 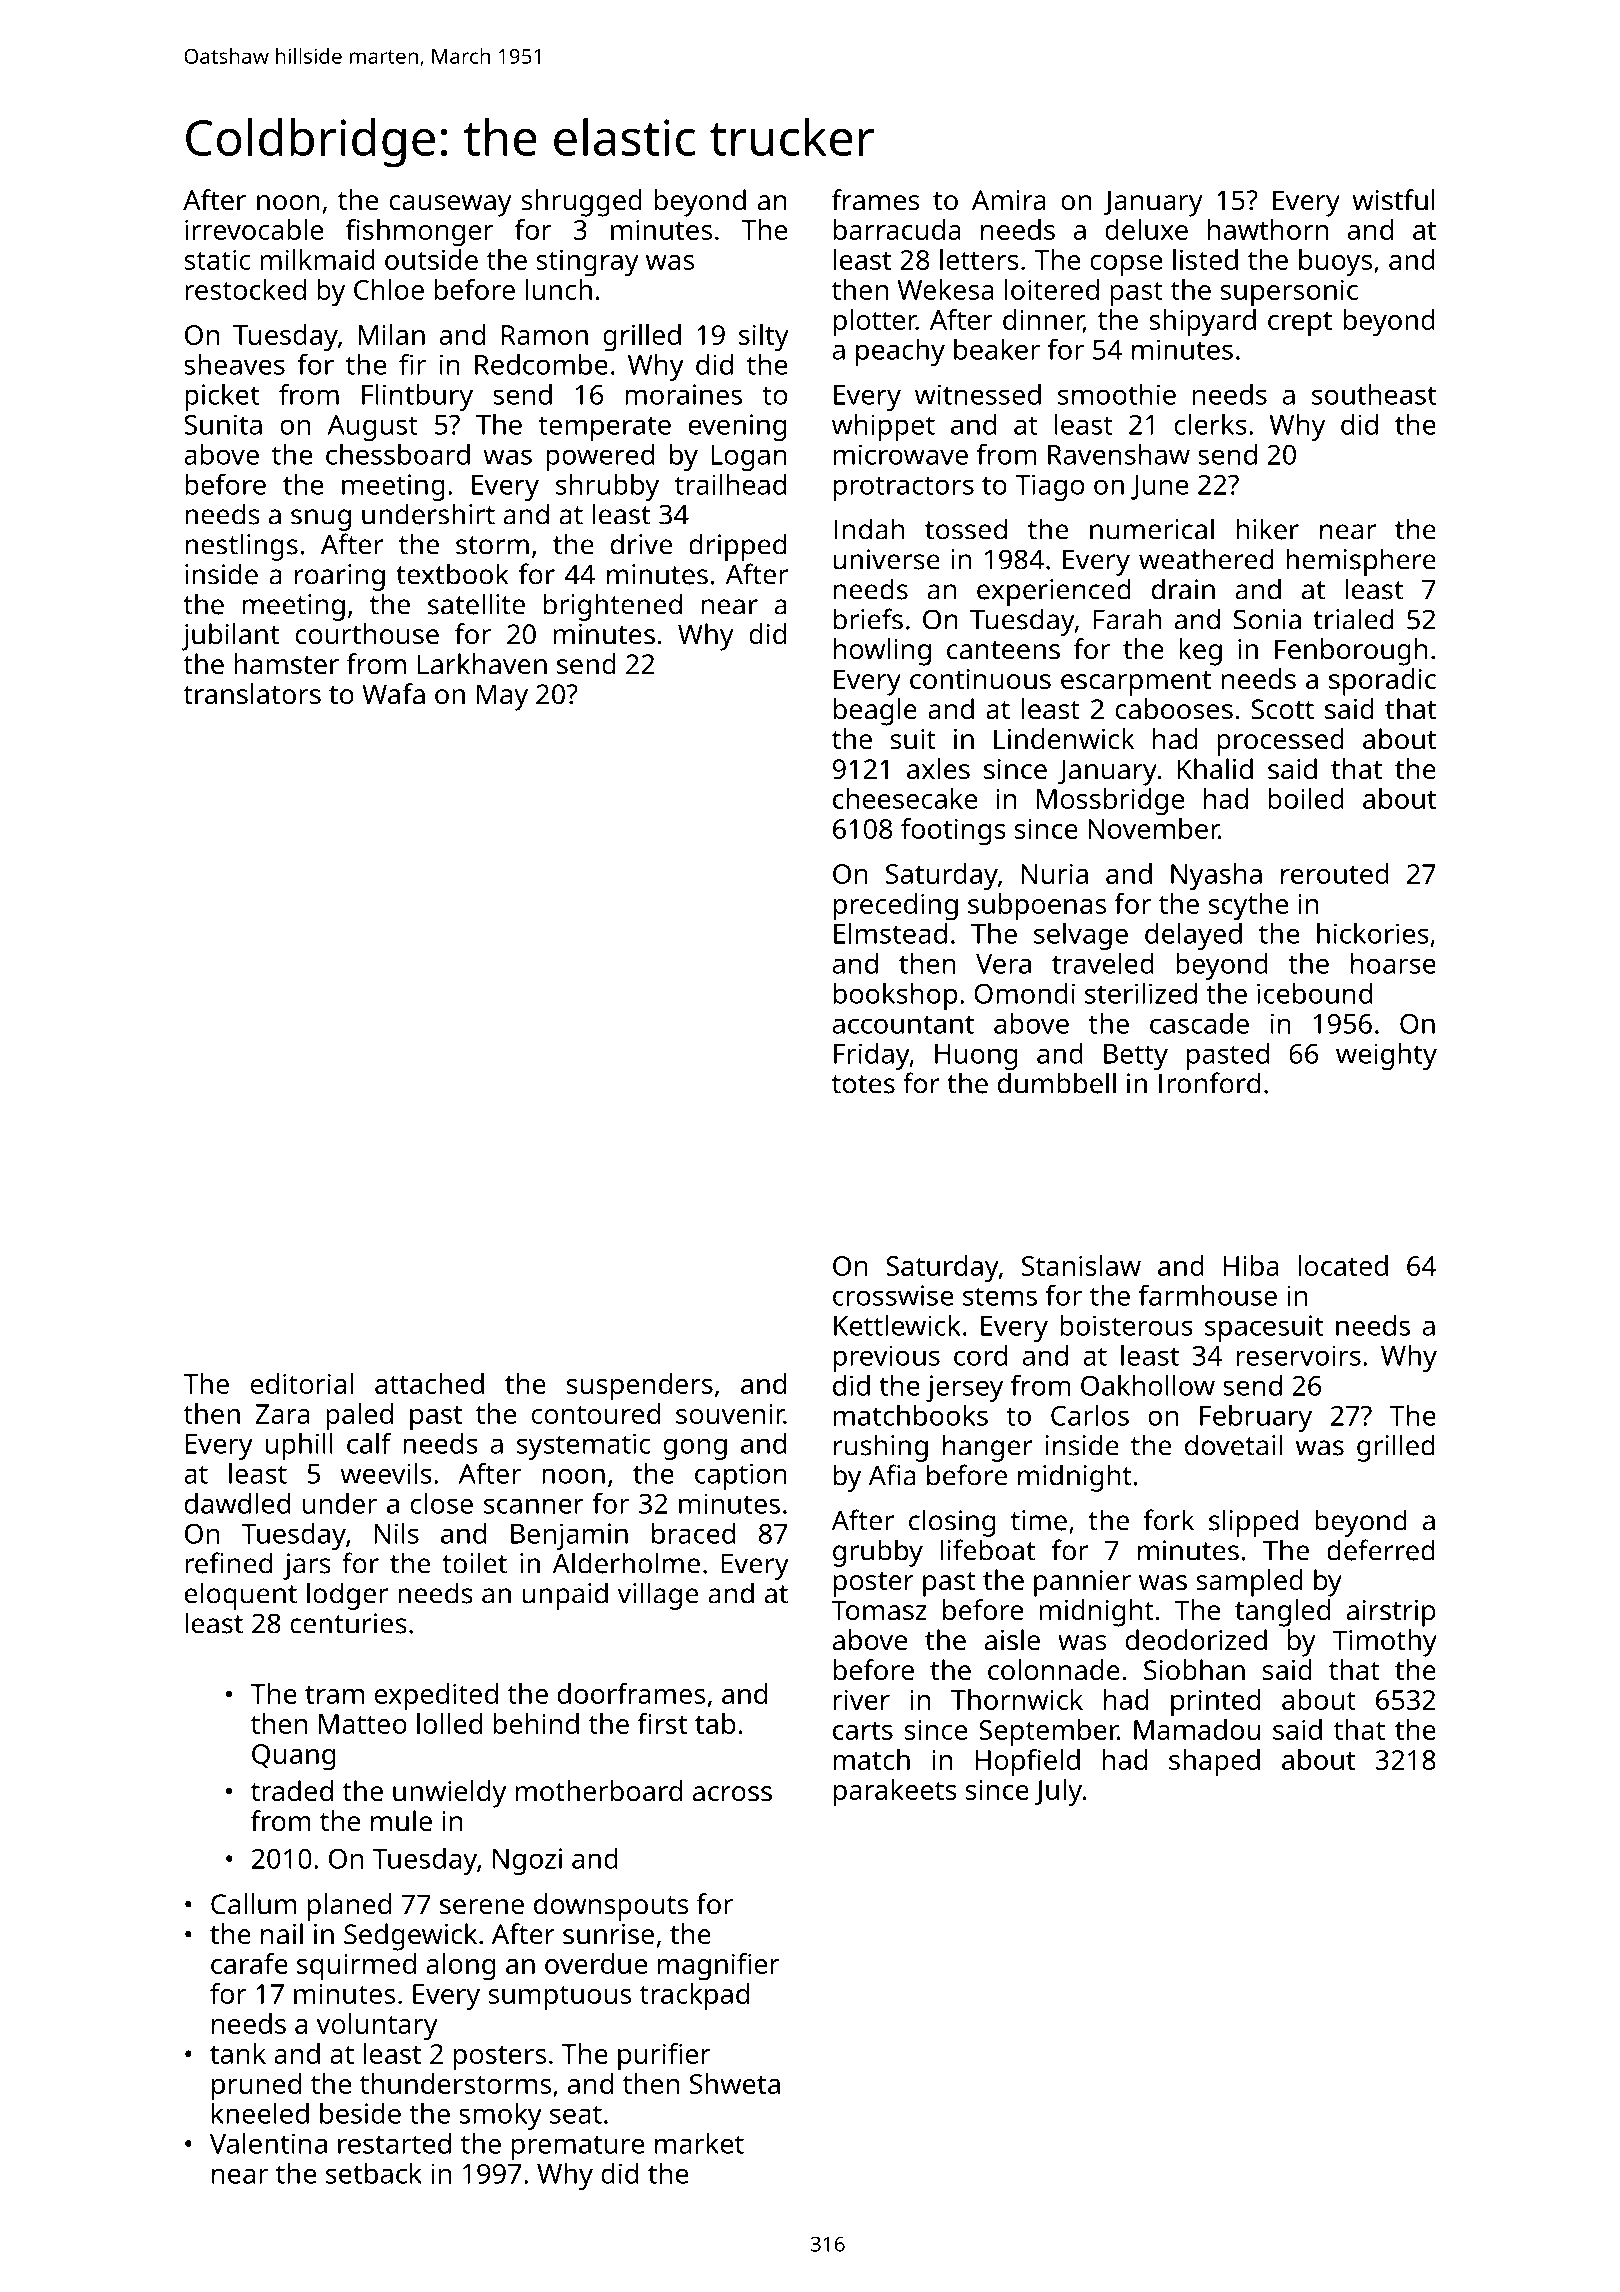 What do you see at coordinates (640, 1387) in the page?
I see `suspenders` at bounding box center [640, 1387].
